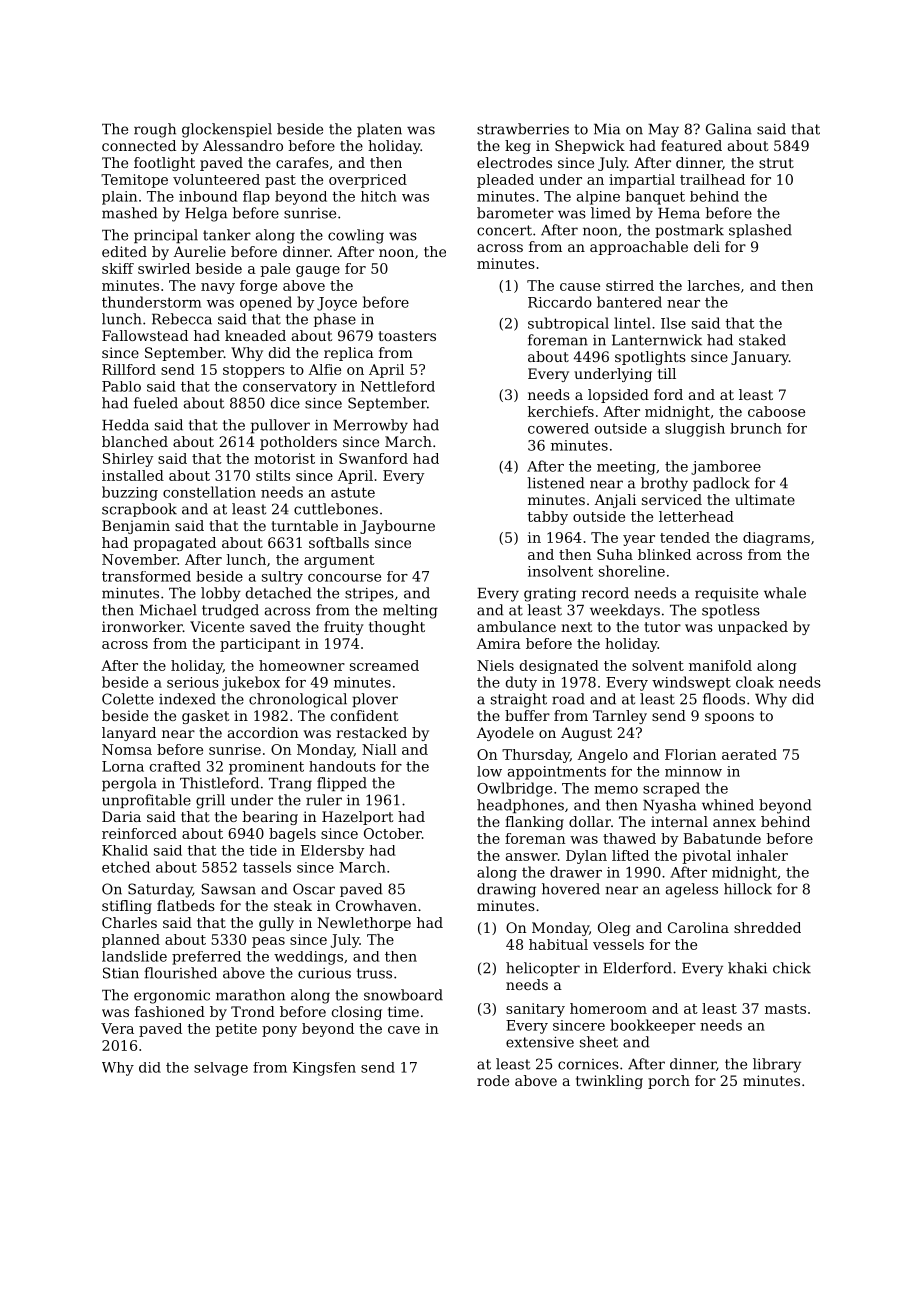 Image resolution: width=924 pixels, height=1308 pixels. I want to click on screamed, so click(384, 665).
